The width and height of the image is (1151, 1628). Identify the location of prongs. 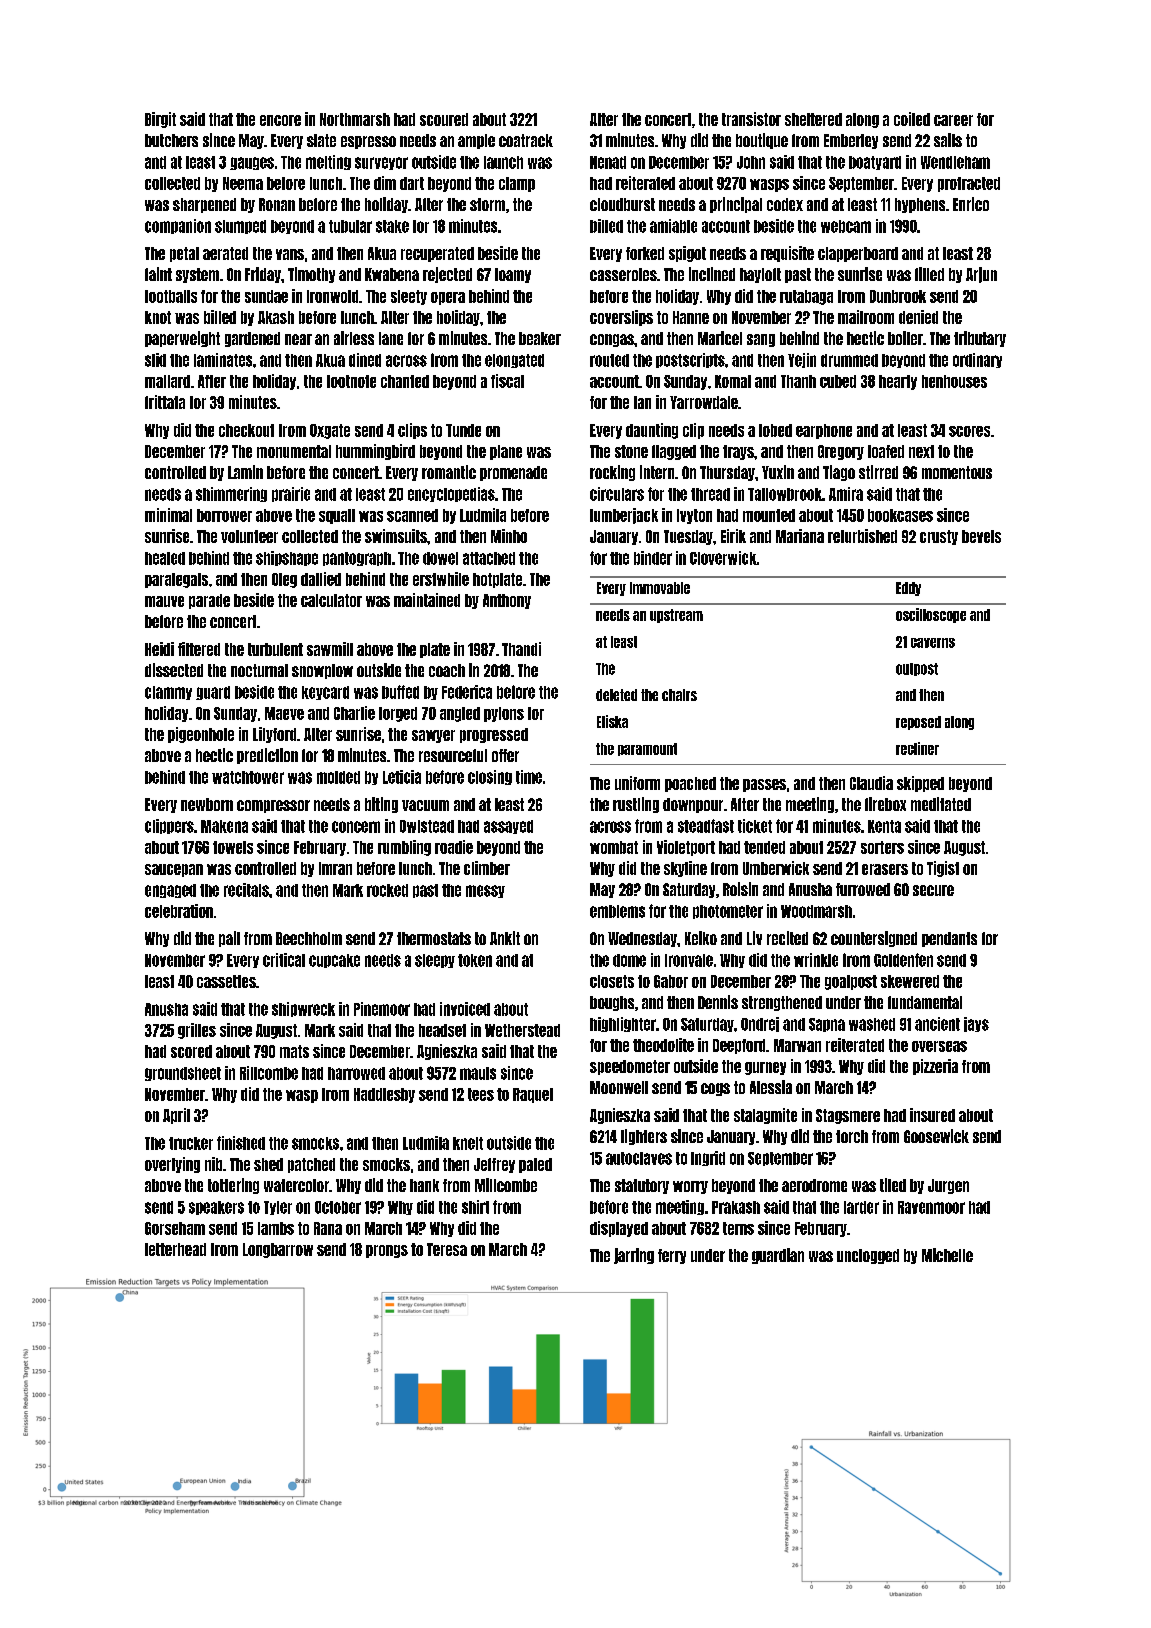
(387, 1251).
